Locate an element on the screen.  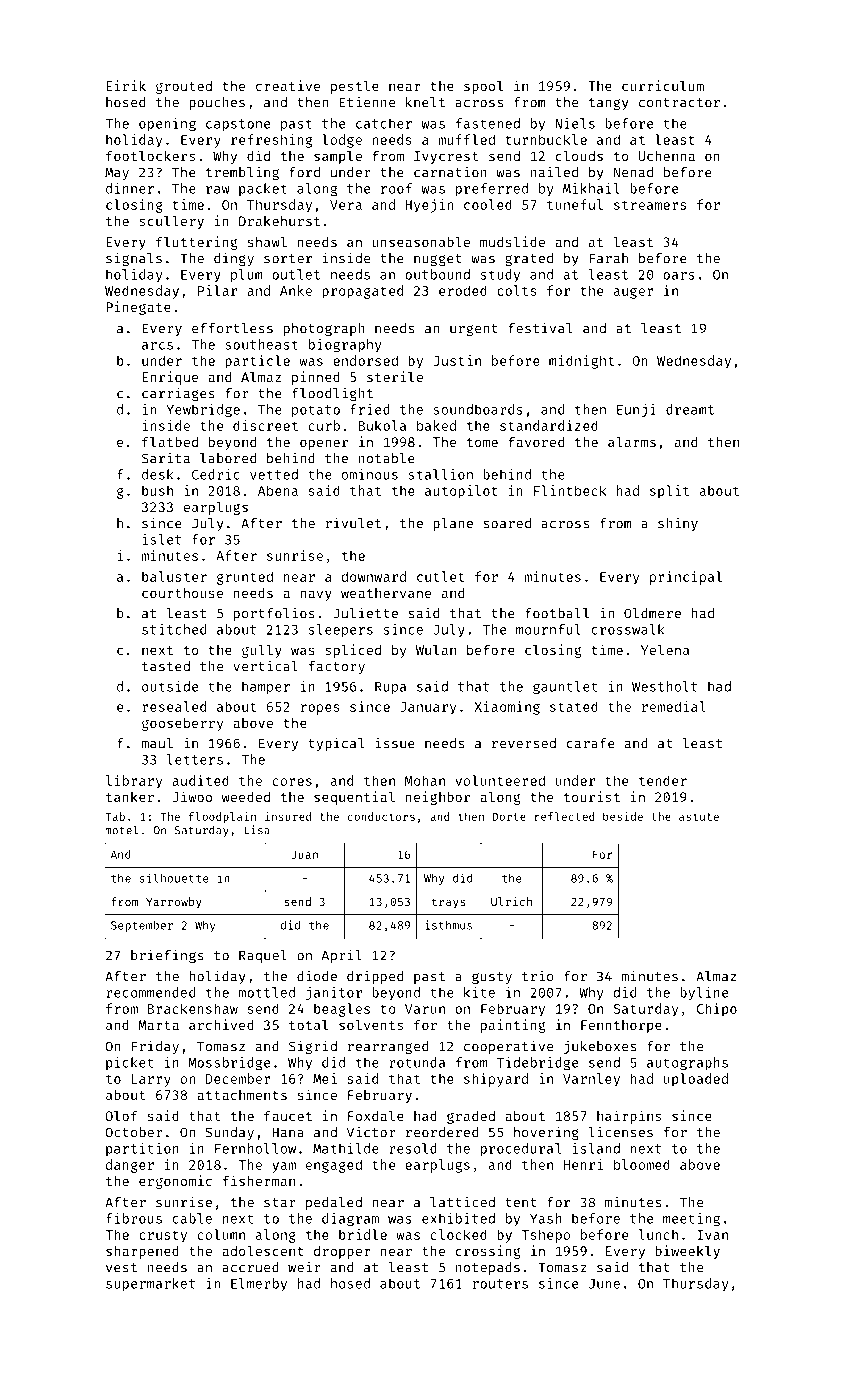
Uchenna is located at coordinates (666, 155).
